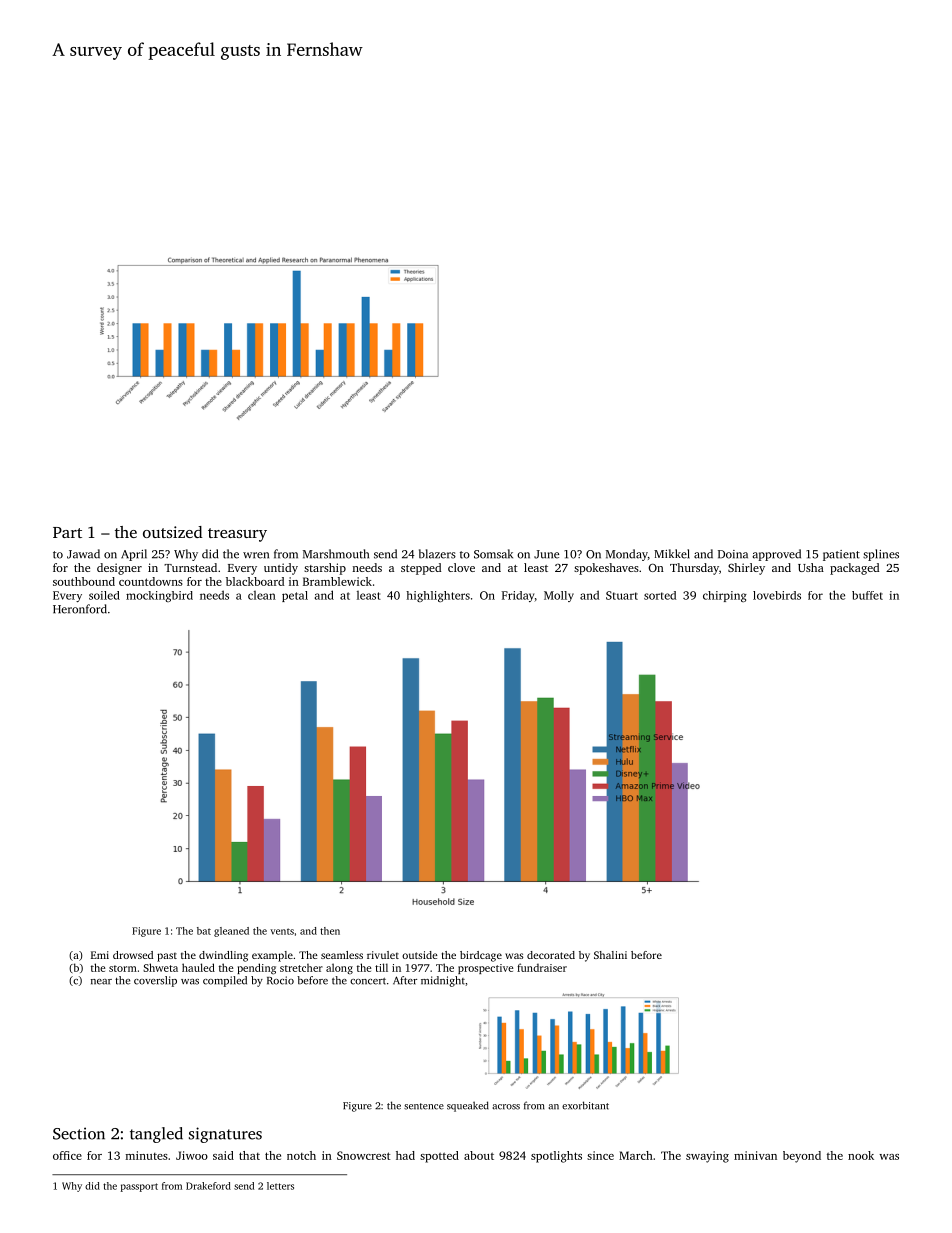 This document has height=1233, width=952. What do you see at coordinates (237, 535) in the document?
I see `treasury` at bounding box center [237, 535].
